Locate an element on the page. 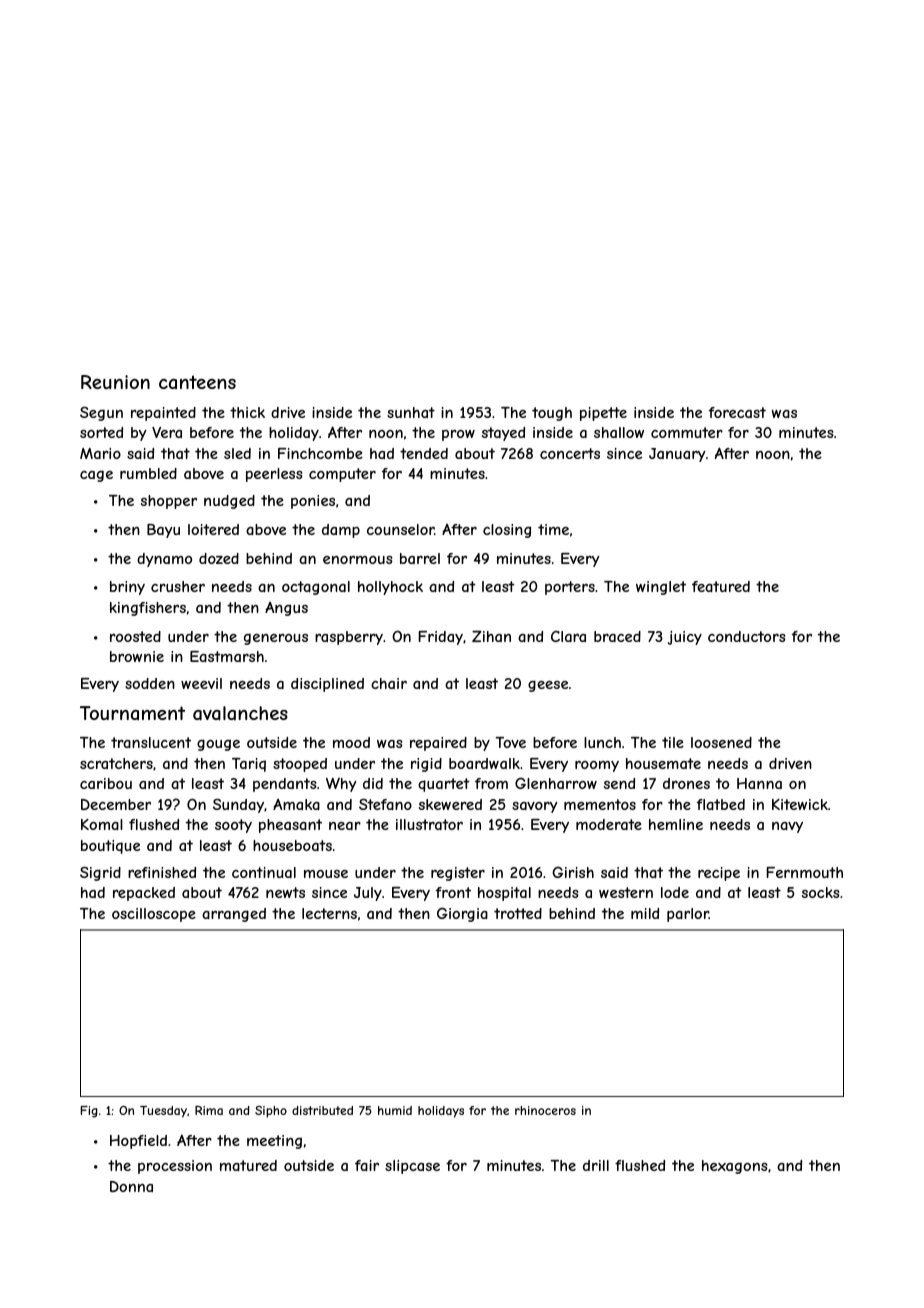 This image has height=1308, width=924. distributed is located at coordinates (322, 1110).
